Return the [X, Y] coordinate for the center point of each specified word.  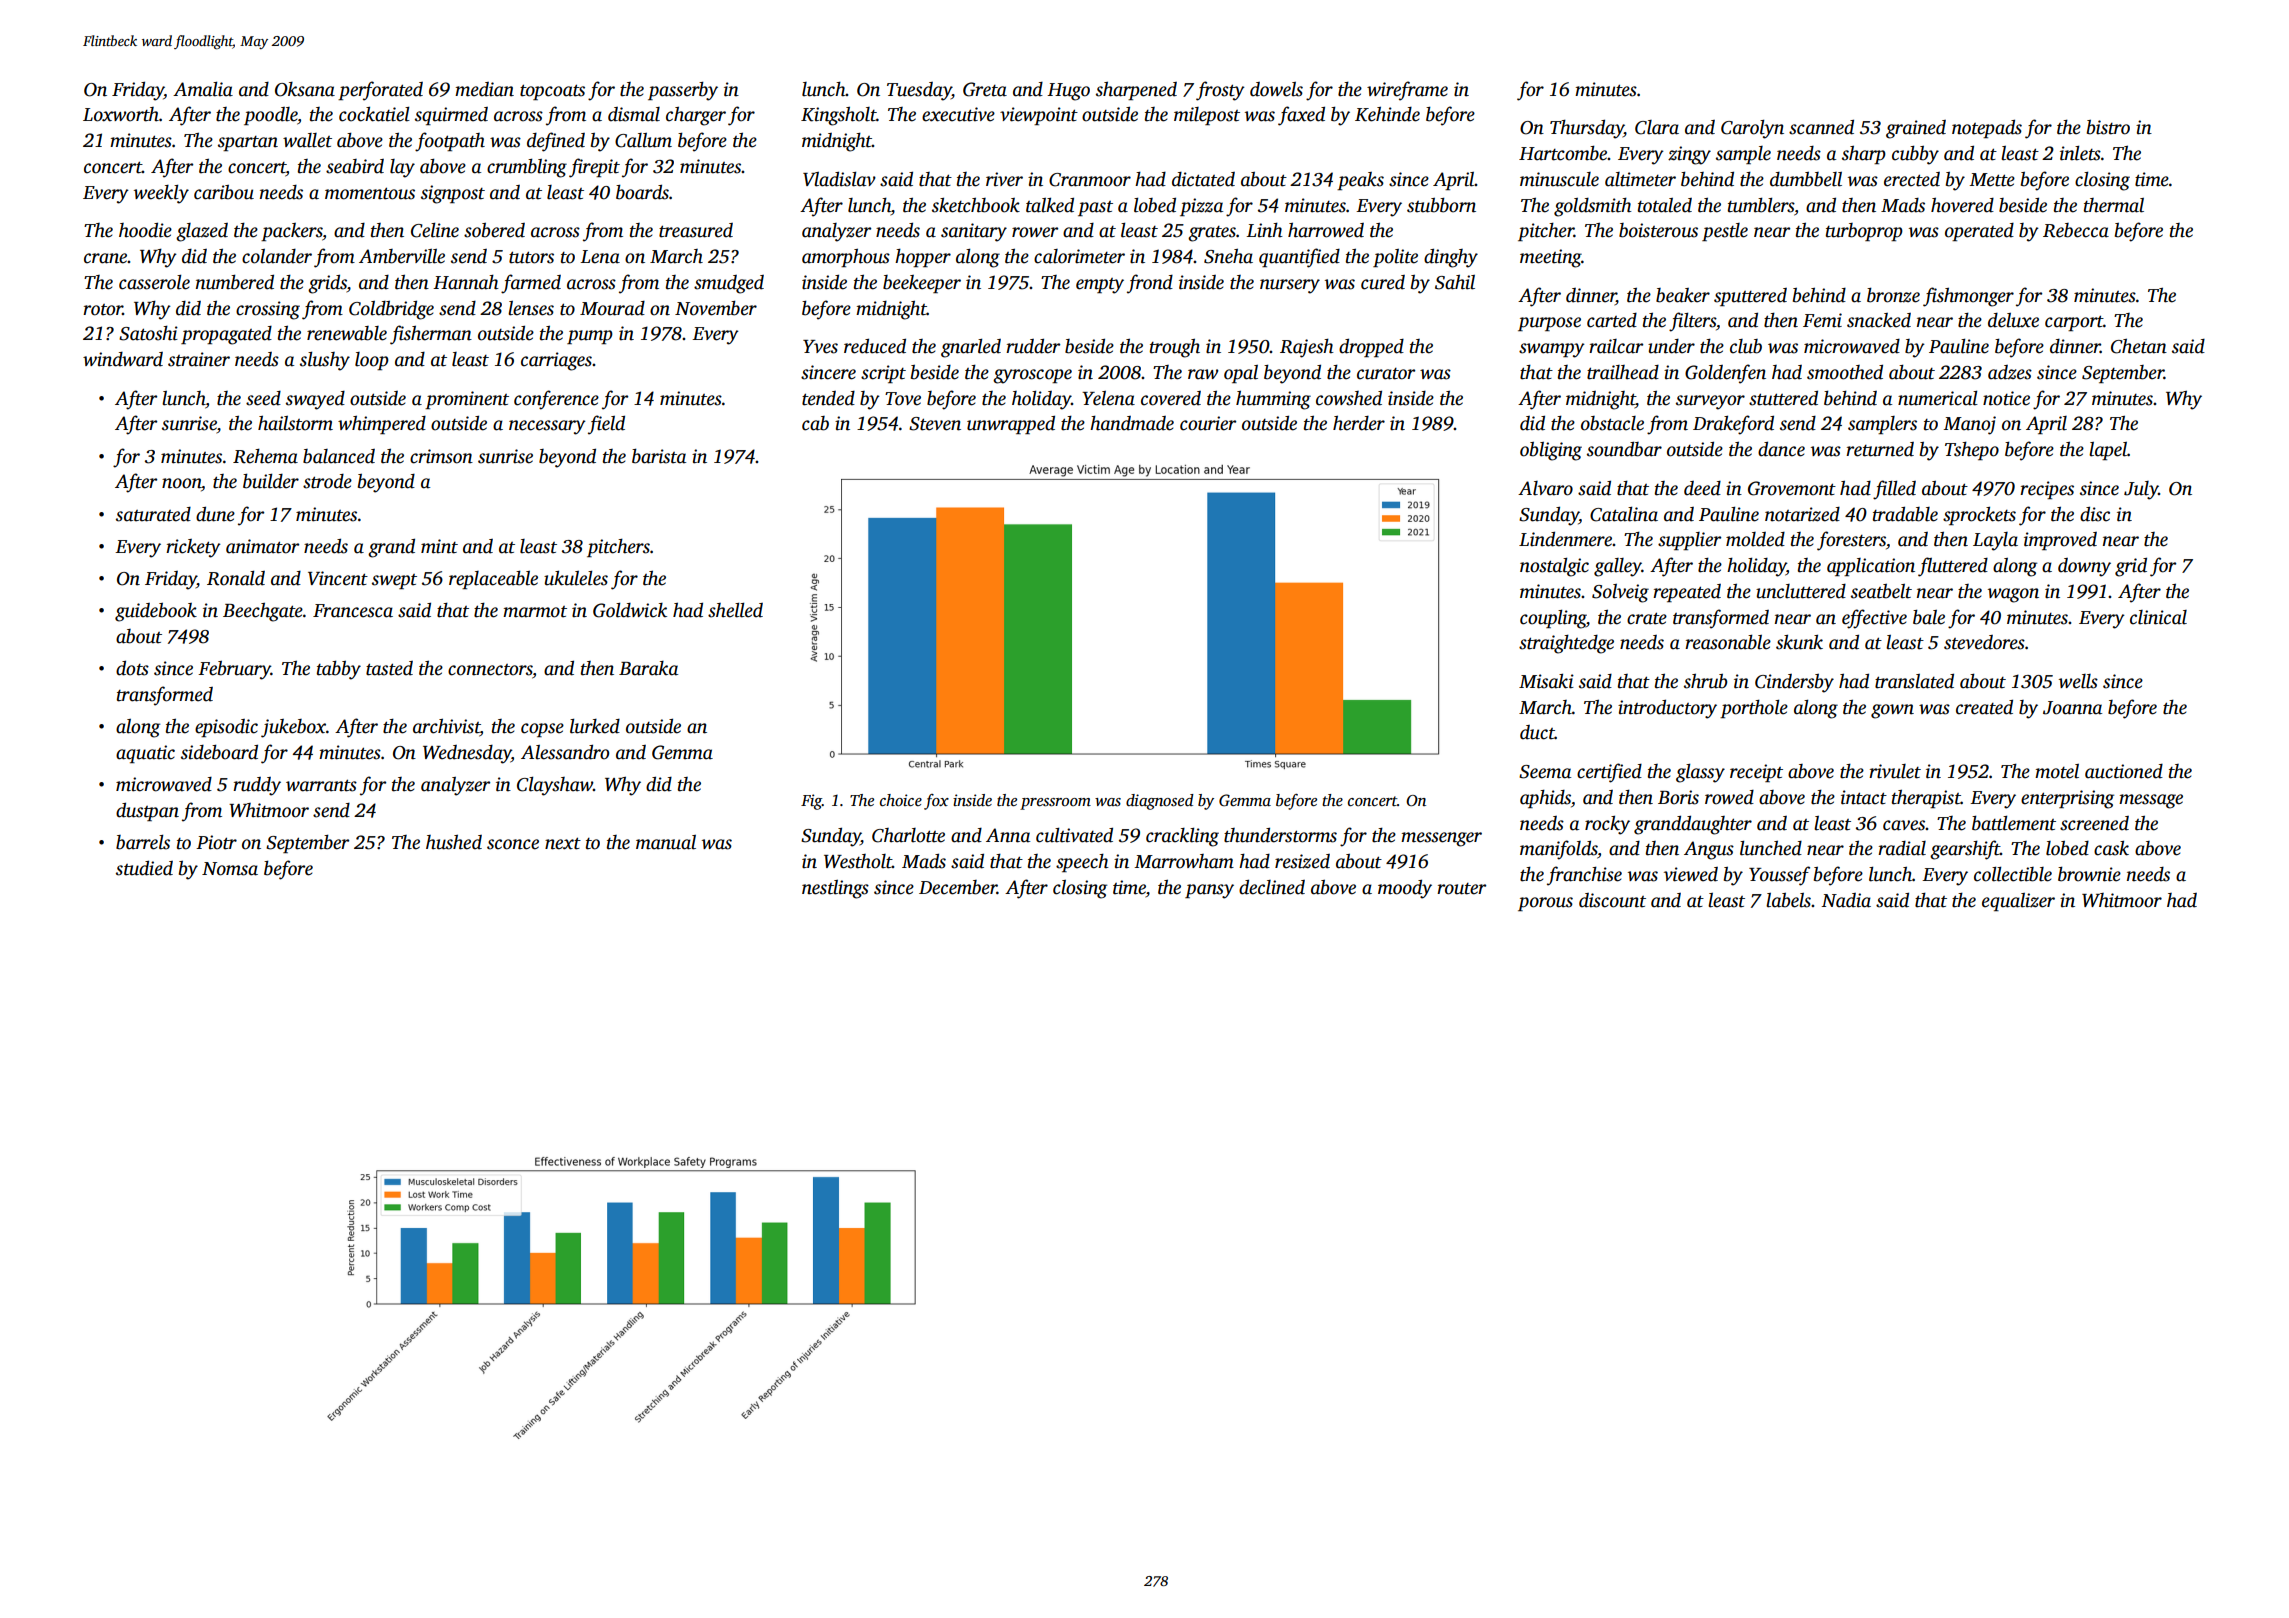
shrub [1705, 681]
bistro [2108, 127]
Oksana [305, 89]
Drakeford [1733, 425]
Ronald [236, 578]
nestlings [835, 889]
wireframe [1407, 91]
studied [144, 868]
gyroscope [1032, 376]
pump [590, 337]
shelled [735, 610]
